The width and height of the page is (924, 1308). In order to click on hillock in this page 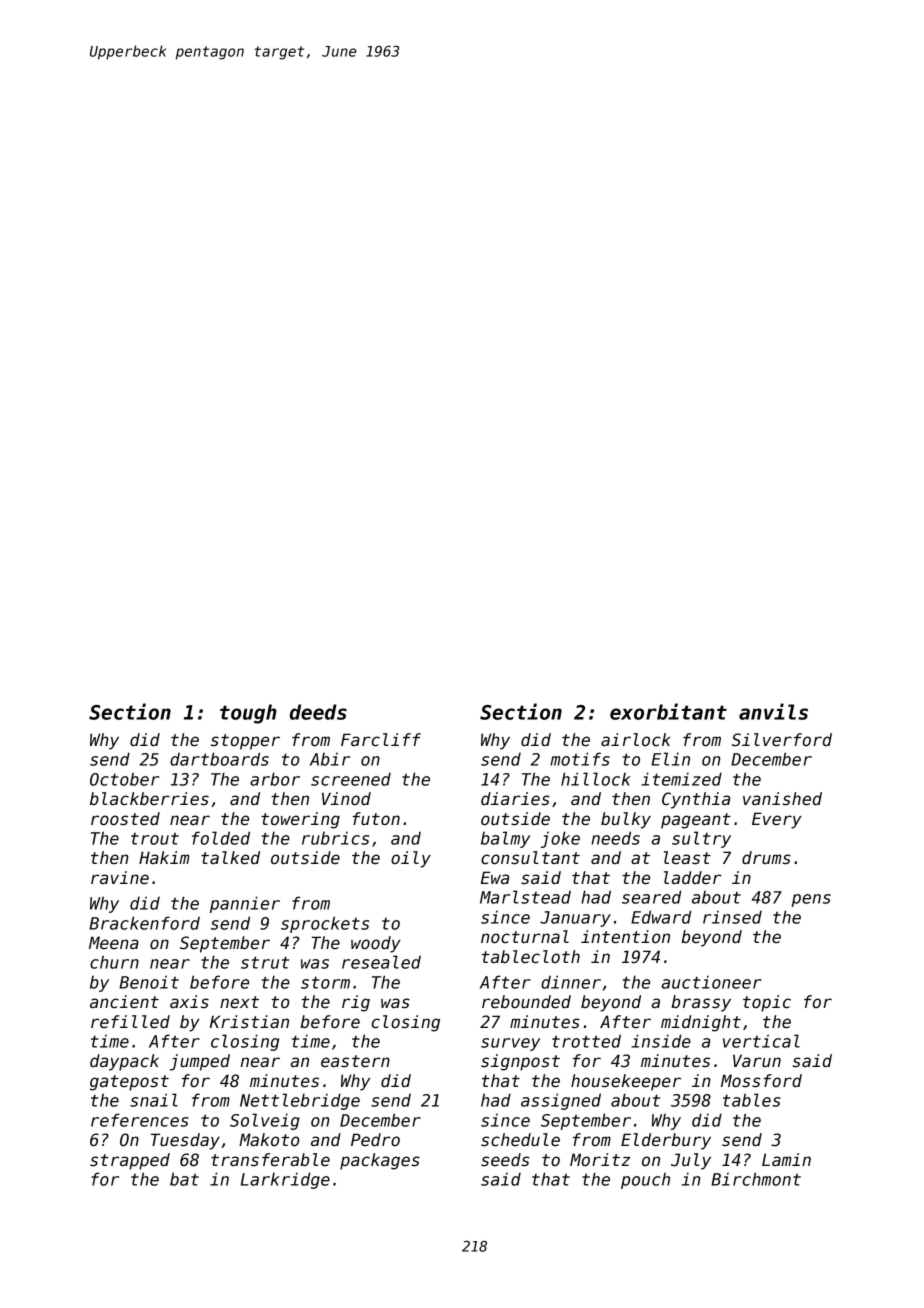, I will do `click(596, 779)`.
